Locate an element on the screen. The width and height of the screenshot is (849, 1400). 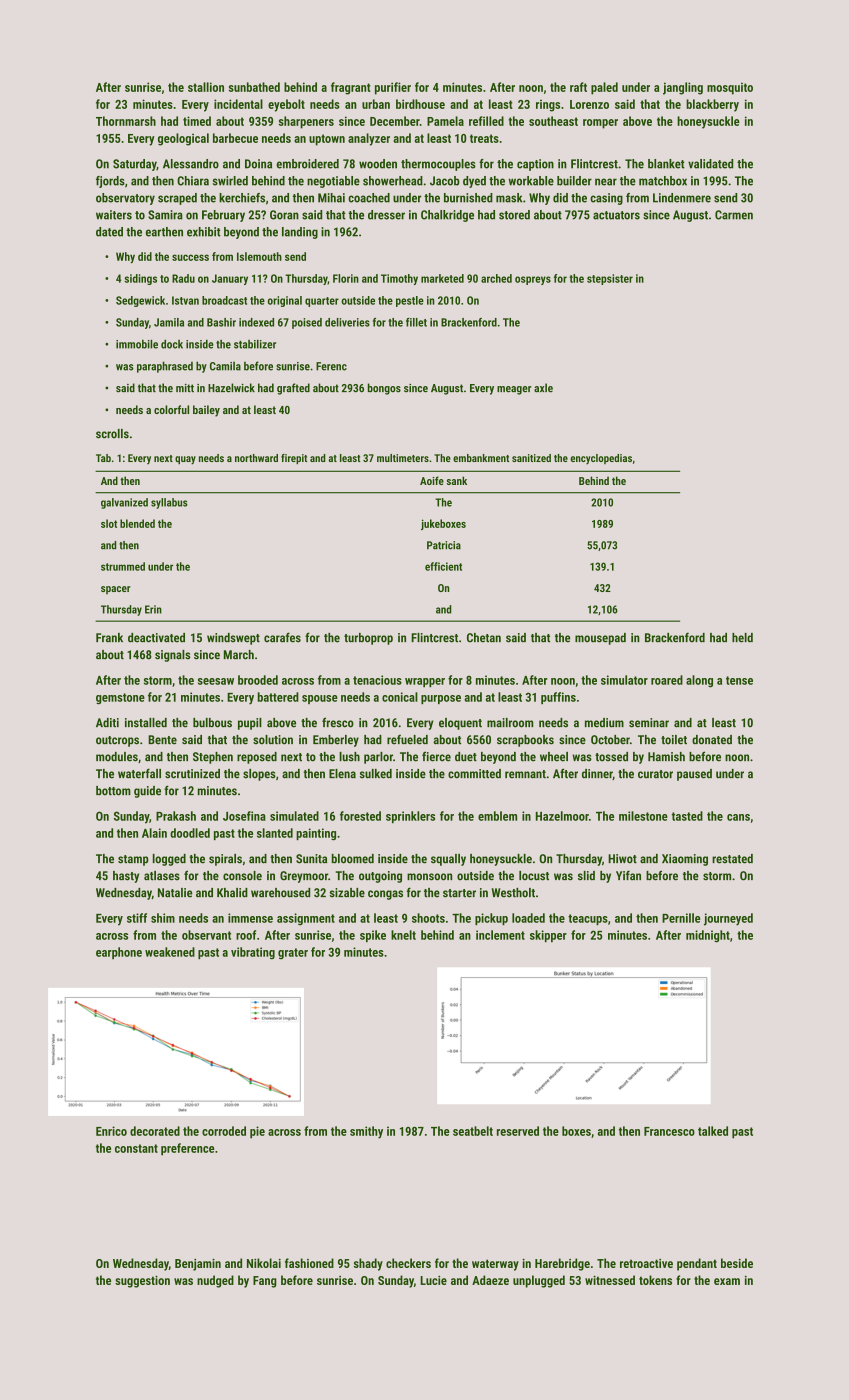
stepsister is located at coordinates (610, 279).
